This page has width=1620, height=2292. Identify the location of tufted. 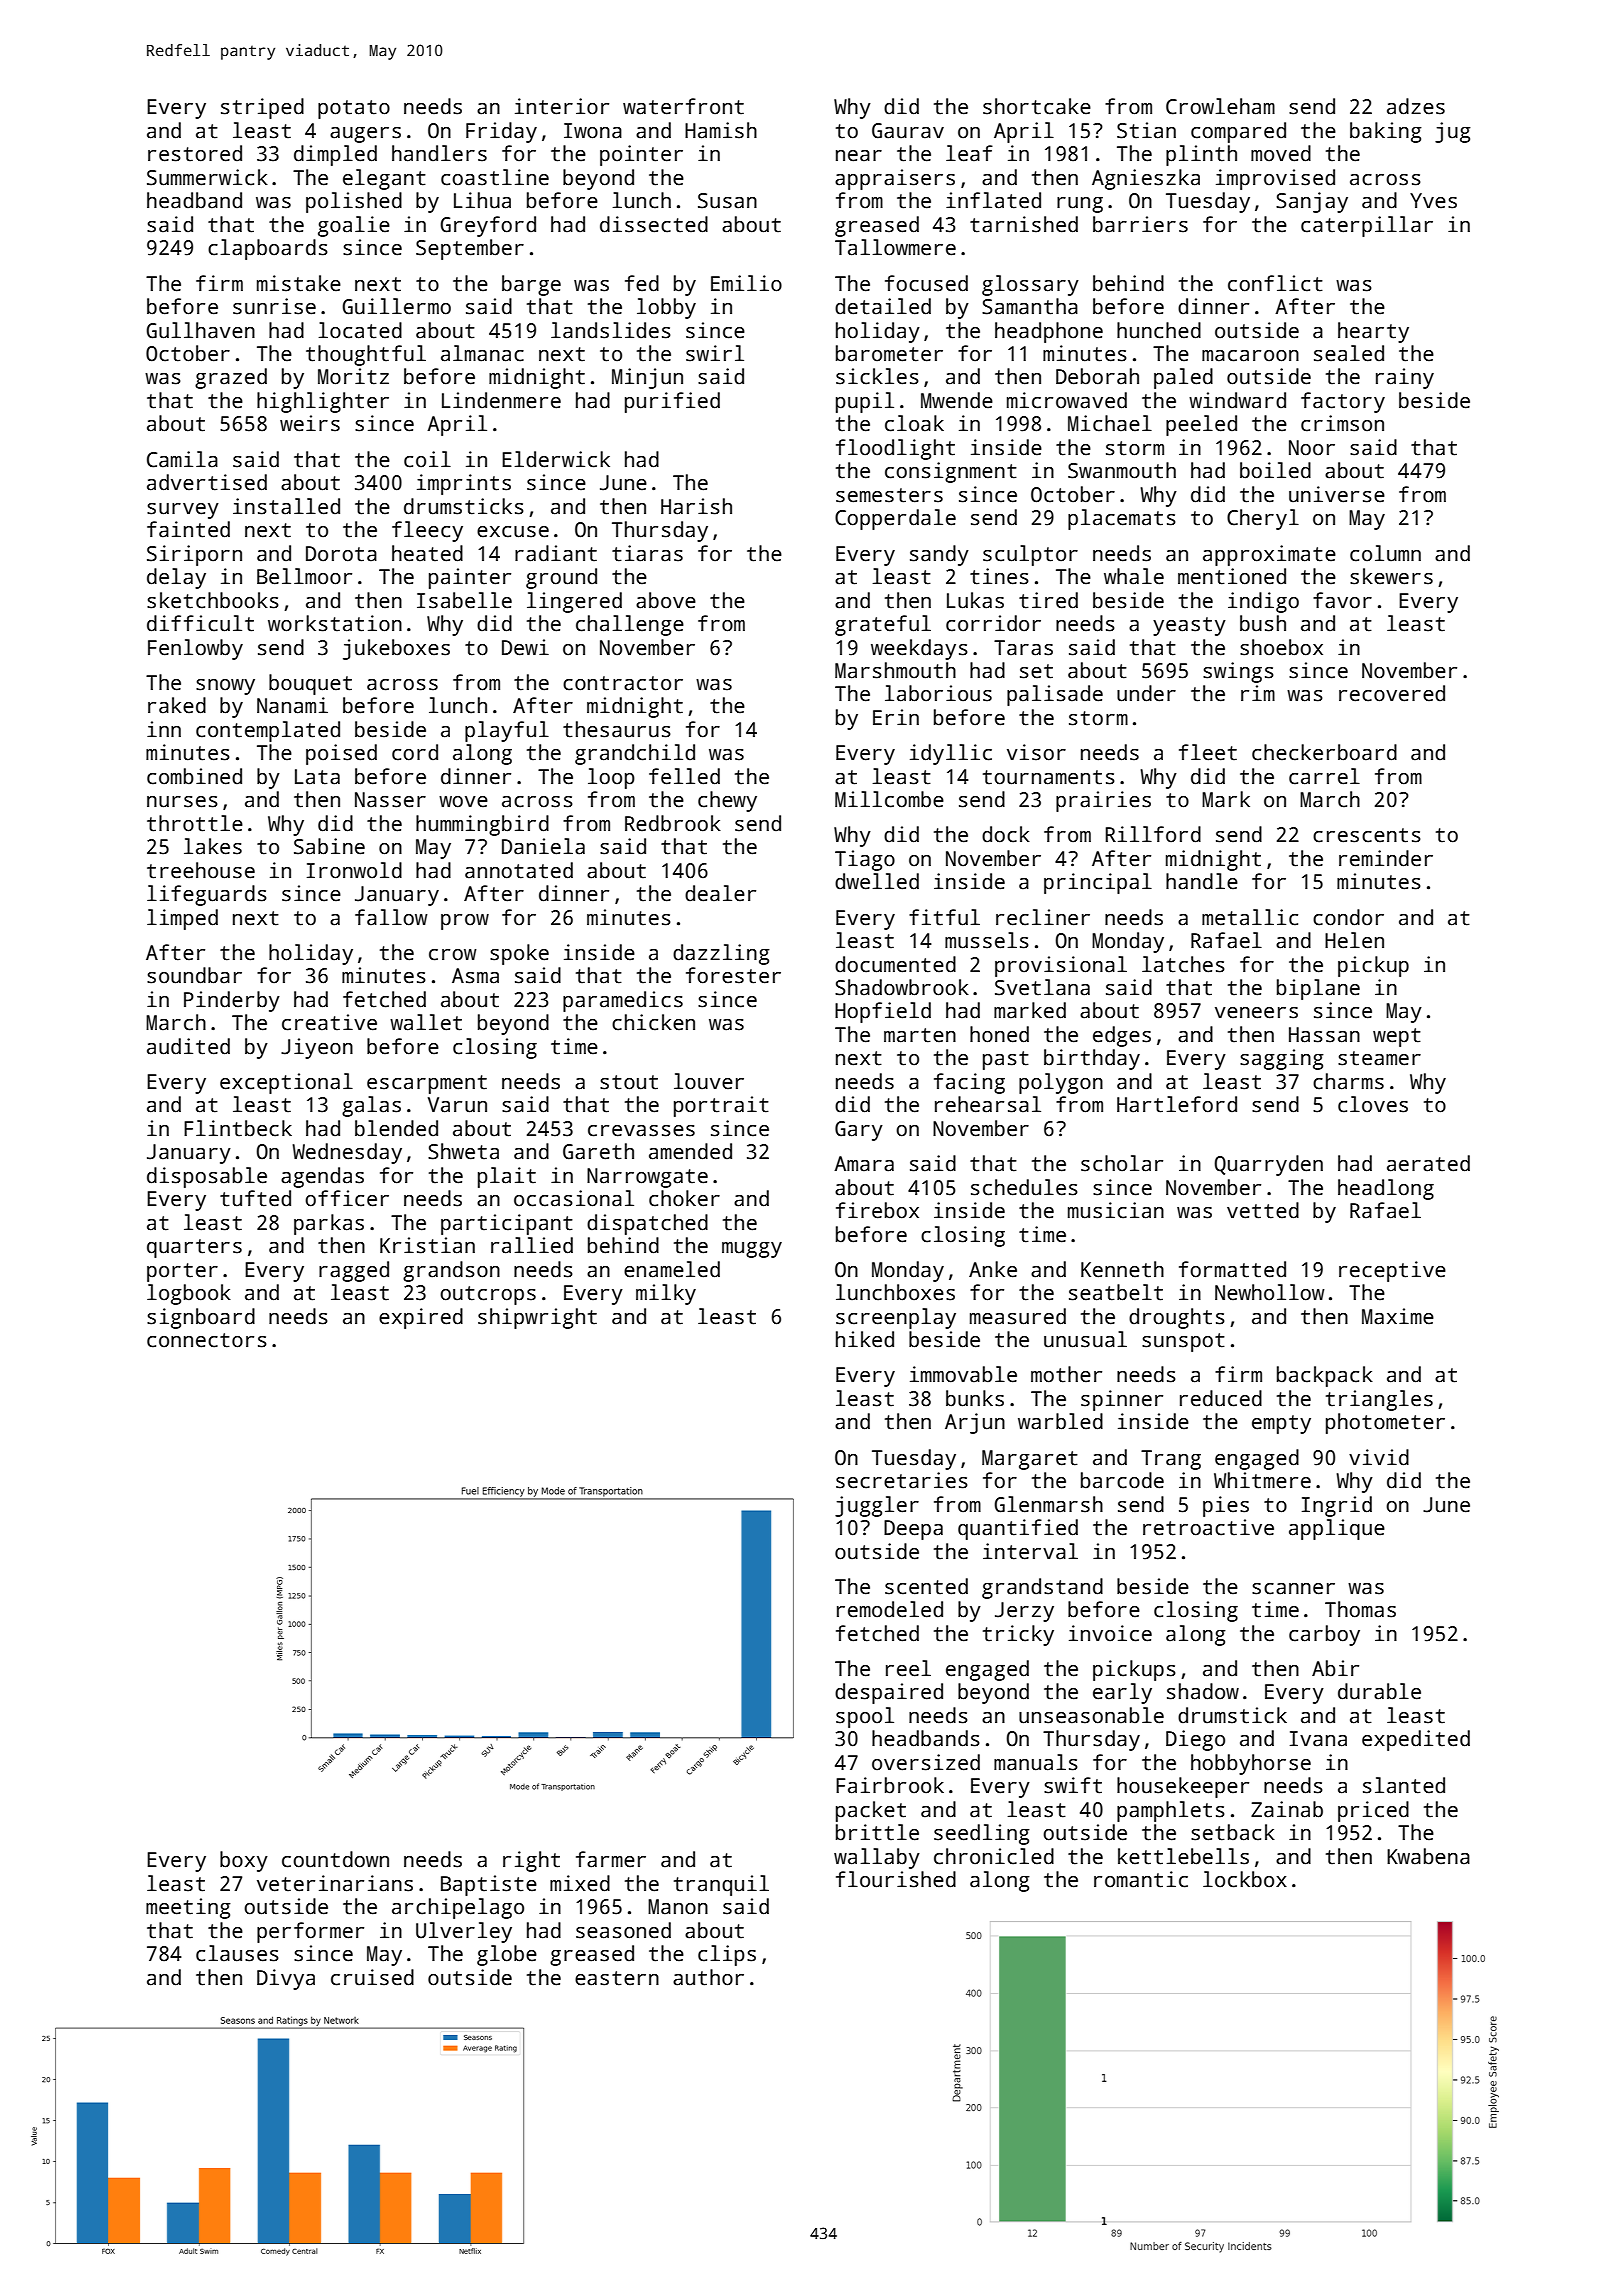
(255, 1198).
